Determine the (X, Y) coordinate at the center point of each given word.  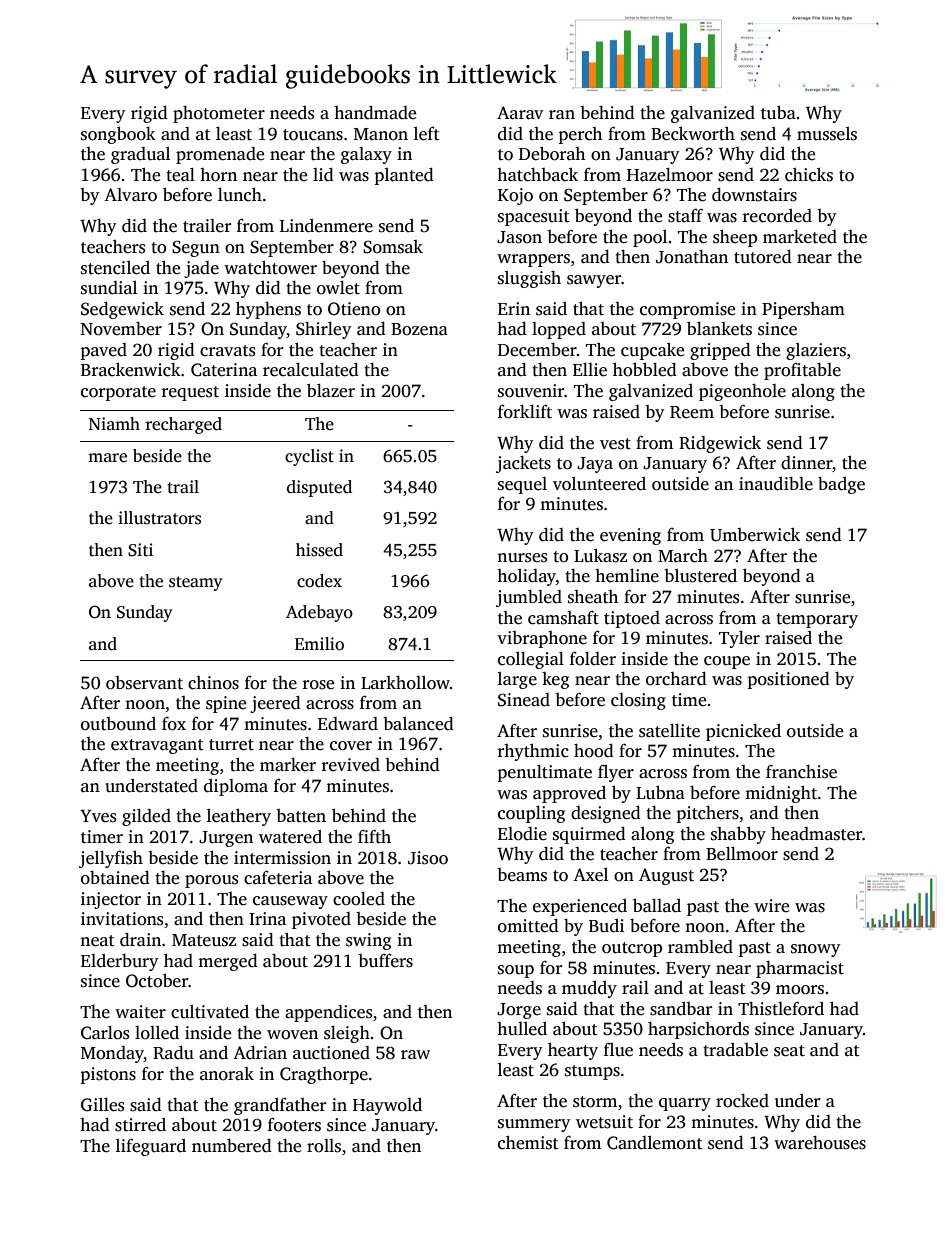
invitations (122, 919)
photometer (219, 114)
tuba (778, 113)
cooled (359, 899)
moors (800, 990)
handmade (375, 113)
